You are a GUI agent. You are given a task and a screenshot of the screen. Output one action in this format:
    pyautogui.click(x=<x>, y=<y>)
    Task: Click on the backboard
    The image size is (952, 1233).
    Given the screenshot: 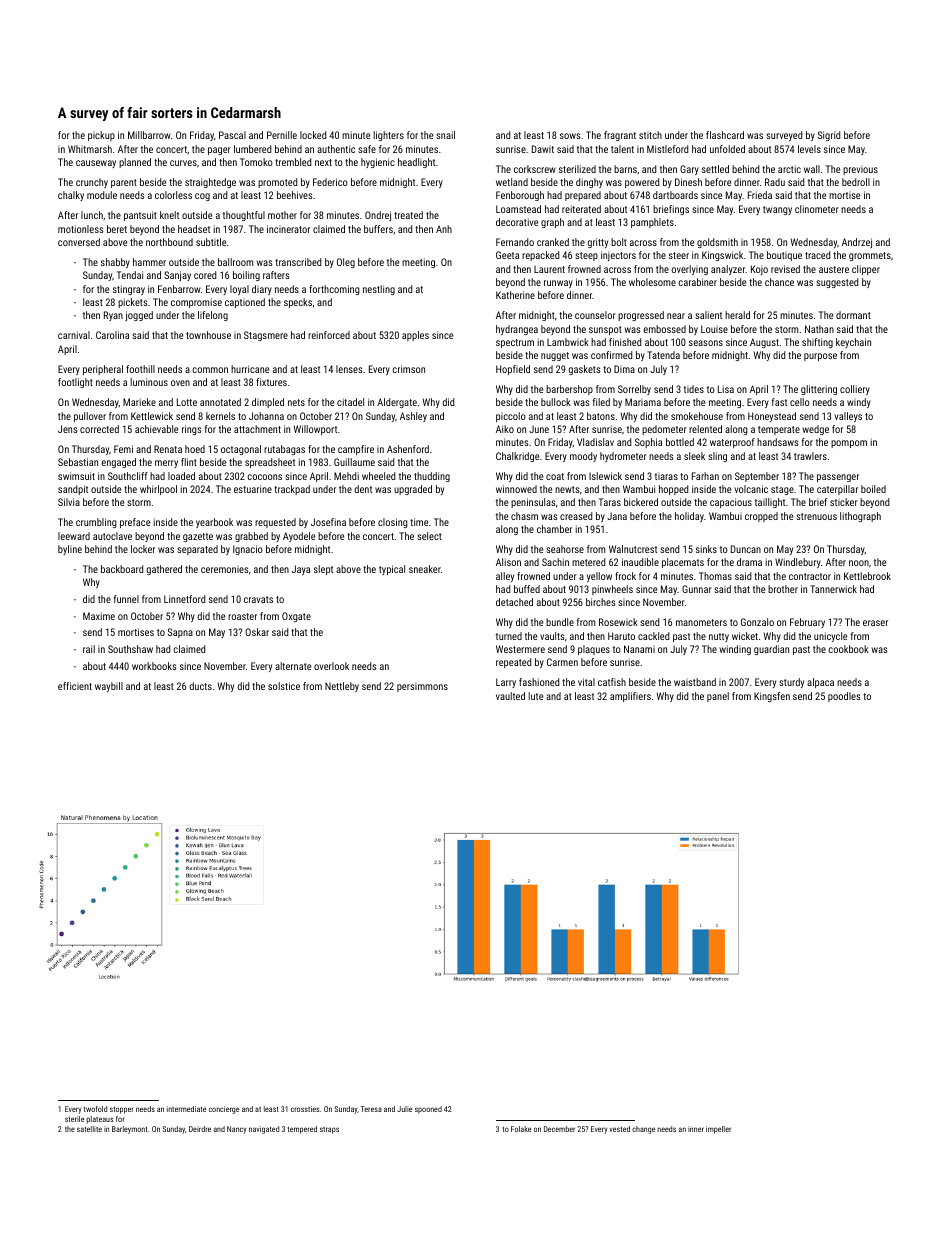 What is the action you would take?
    pyautogui.click(x=122, y=569)
